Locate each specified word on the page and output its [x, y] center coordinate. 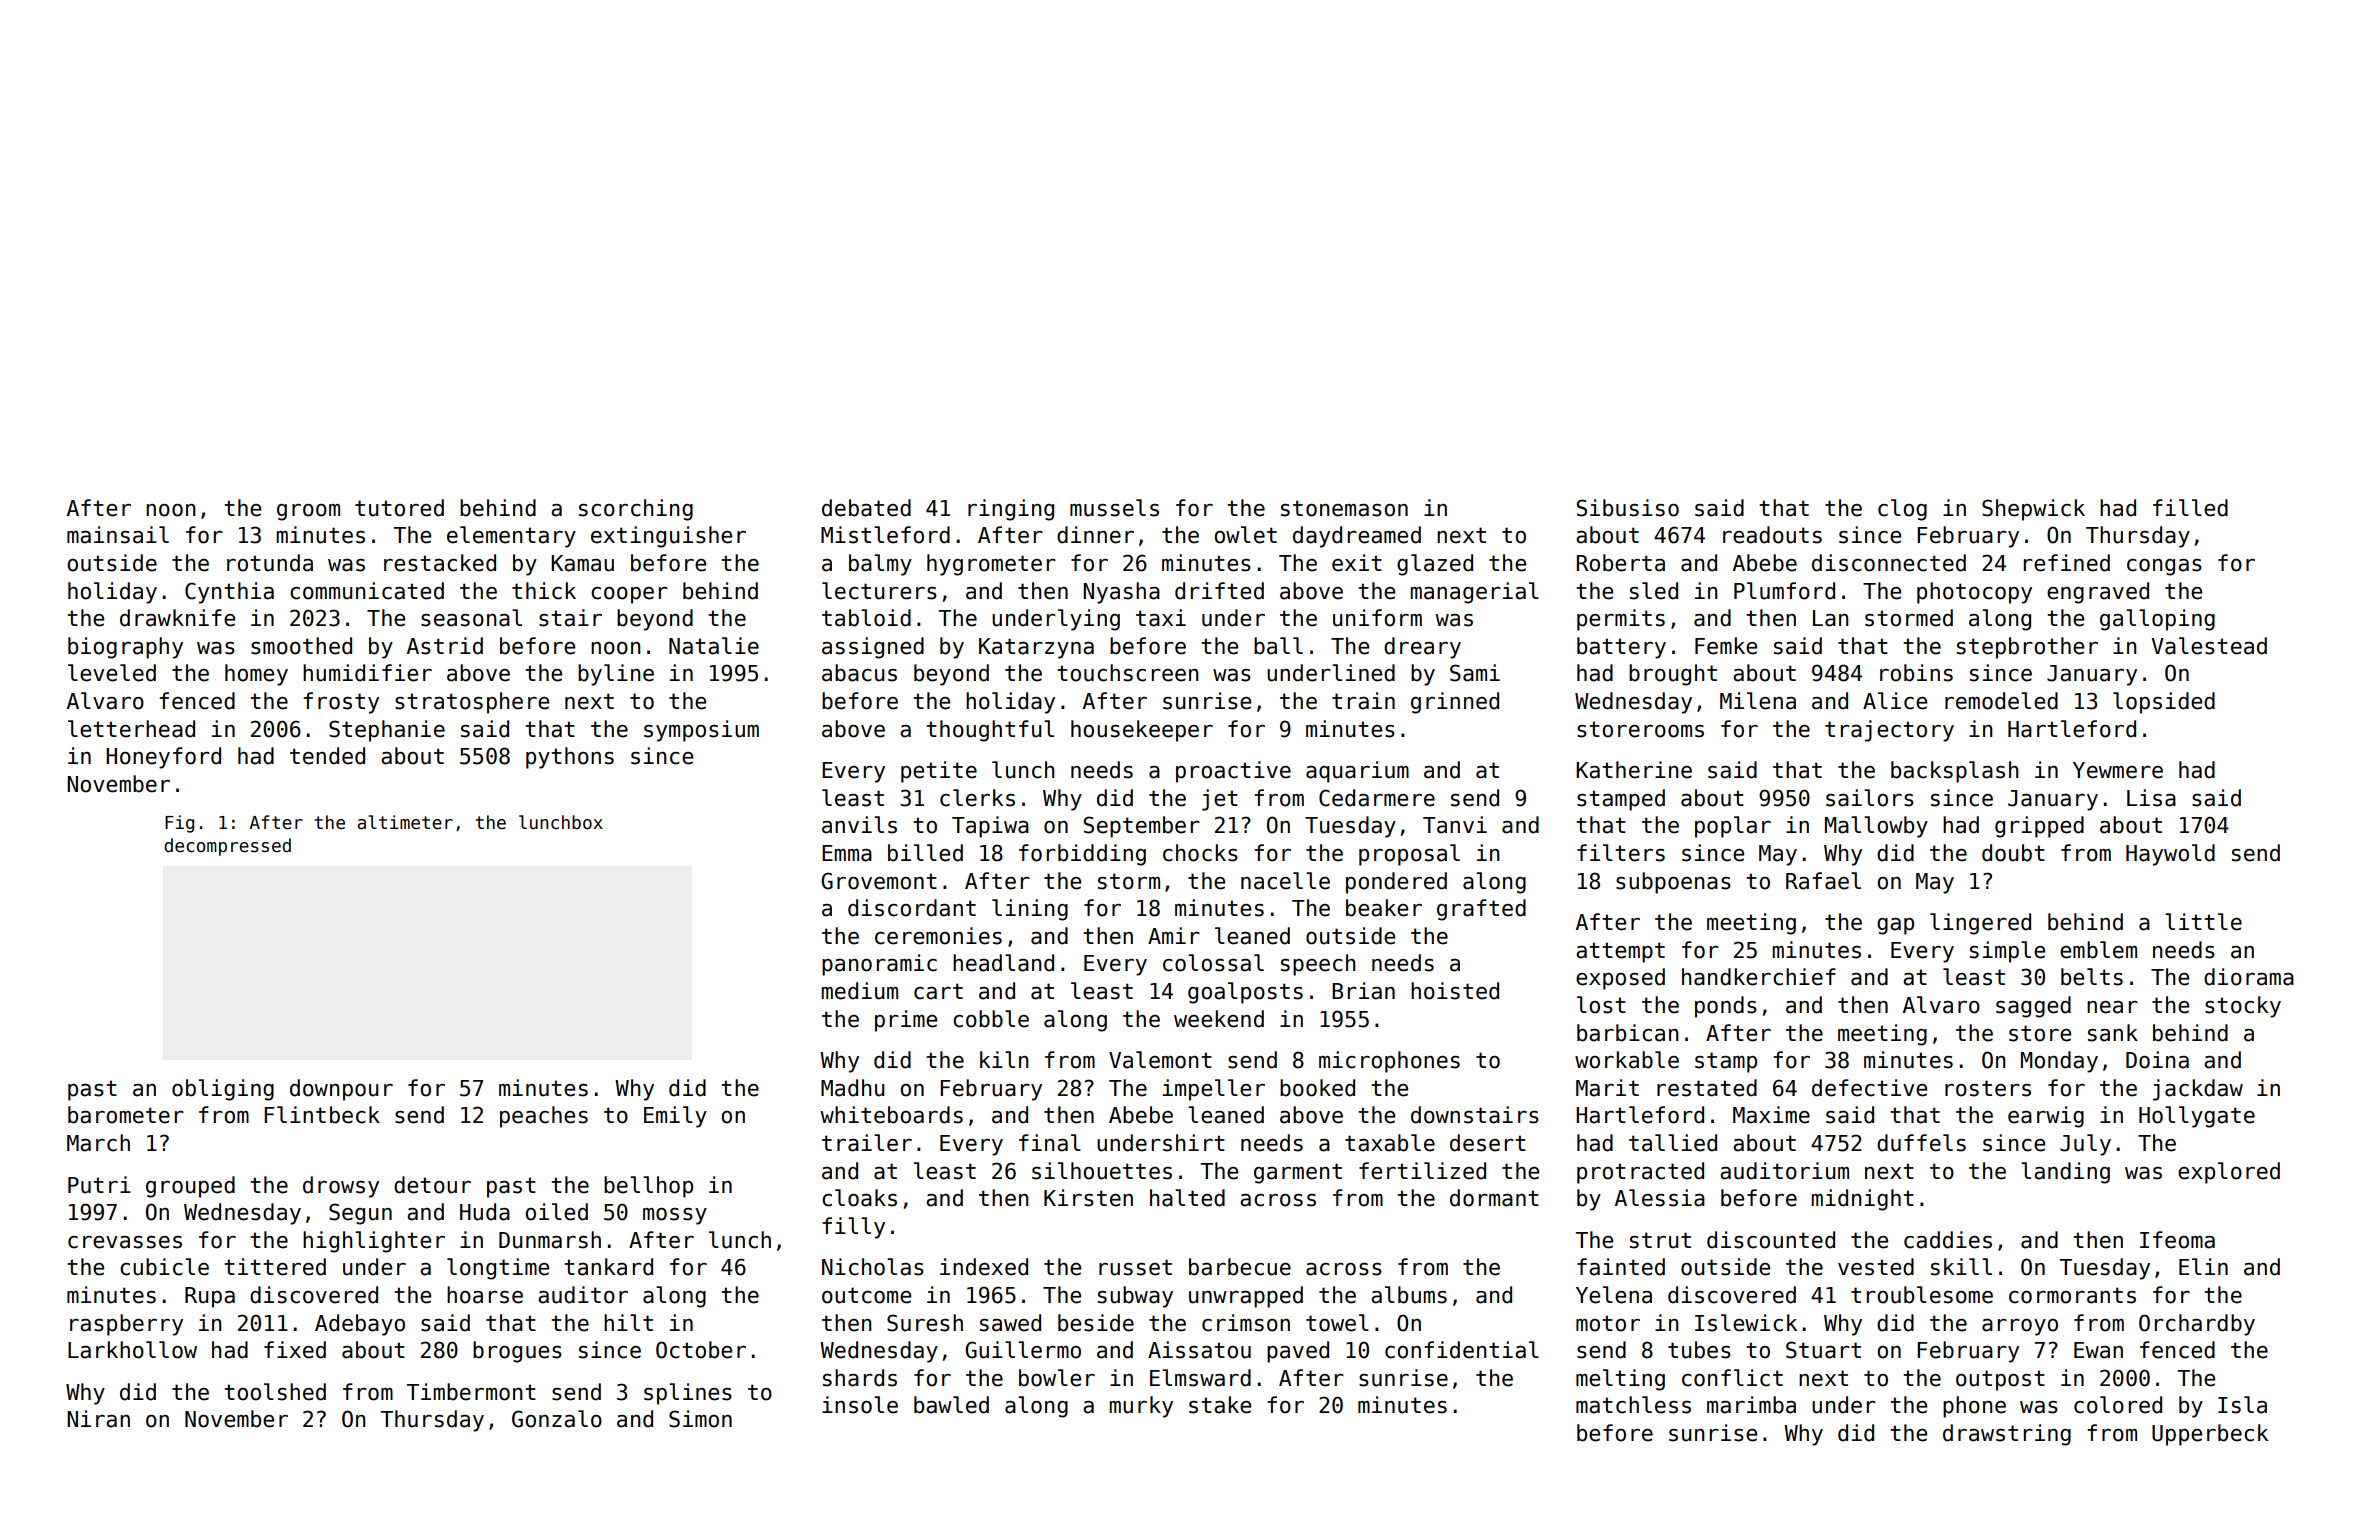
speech [1318, 965]
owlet [1245, 535]
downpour [341, 1090]
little [2203, 922]
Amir [1174, 935]
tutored [399, 508]
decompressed [227, 847]
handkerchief [1759, 977]
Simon [700, 1419]
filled [2190, 508]
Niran [98, 1419]
